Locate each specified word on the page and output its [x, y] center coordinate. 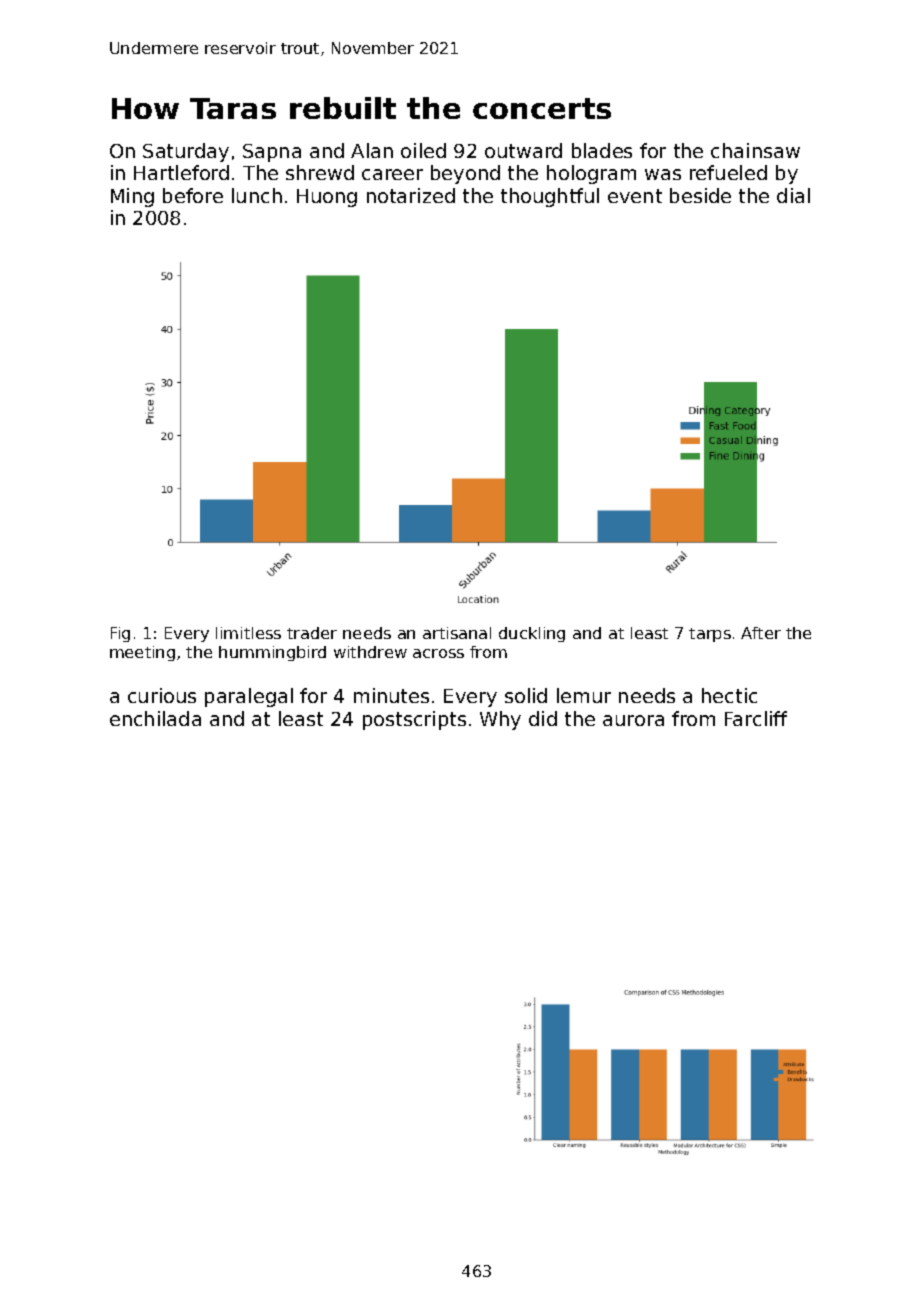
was [663, 174]
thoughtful [550, 197]
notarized [411, 195]
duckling [532, 634]
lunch [257, 195]
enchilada [155, 718]
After [761, 633]
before [193, 195]
